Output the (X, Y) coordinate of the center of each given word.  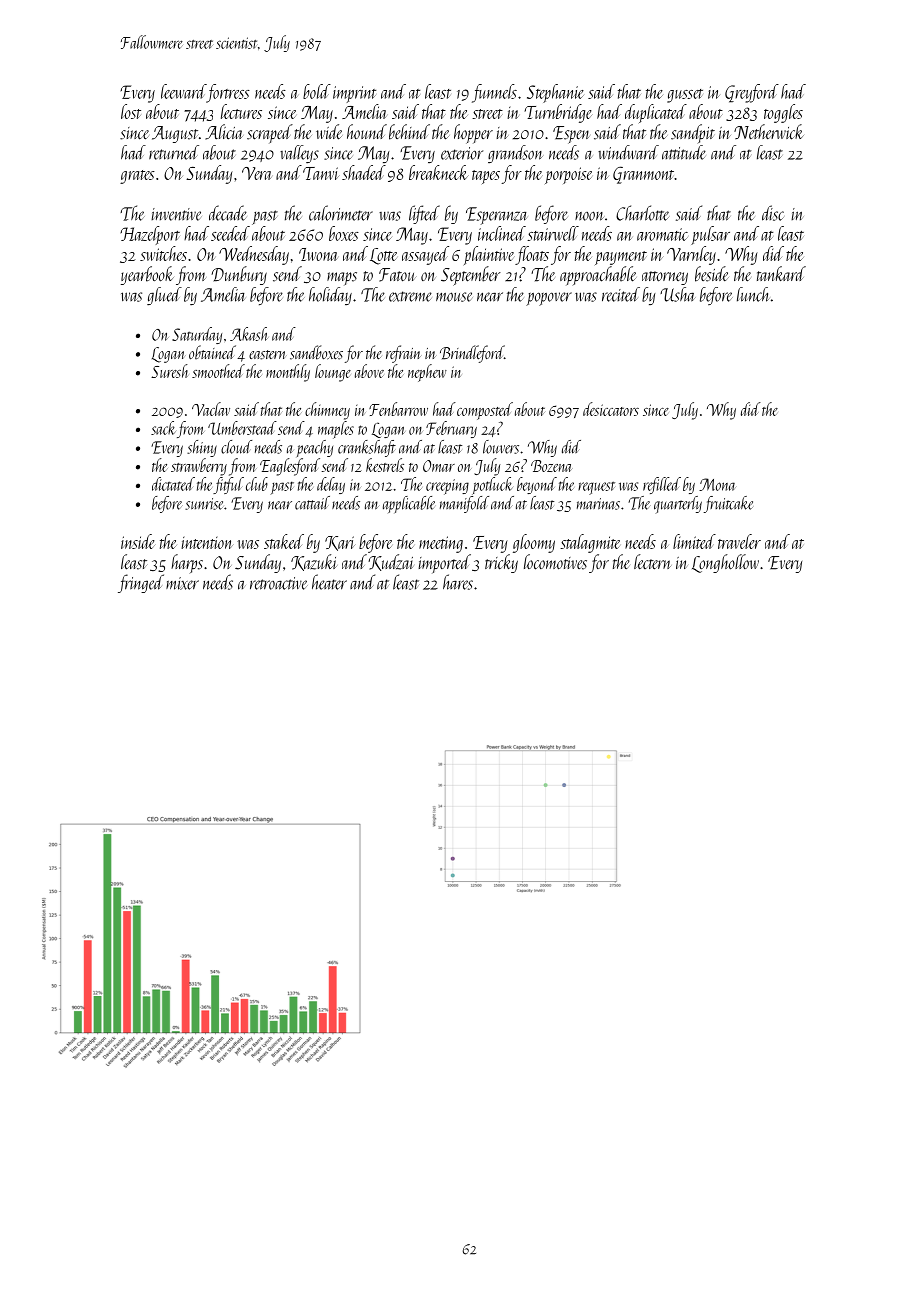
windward (628, 152)
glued (164, 296)
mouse (454, 297)
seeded (230, 233)
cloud (236, 447)
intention (207, 543)
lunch (753, 294)
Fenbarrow (398, 409)
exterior (462, 153)
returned (174, 152)
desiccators (611, 409)
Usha (678, 294)
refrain (403, 354)
